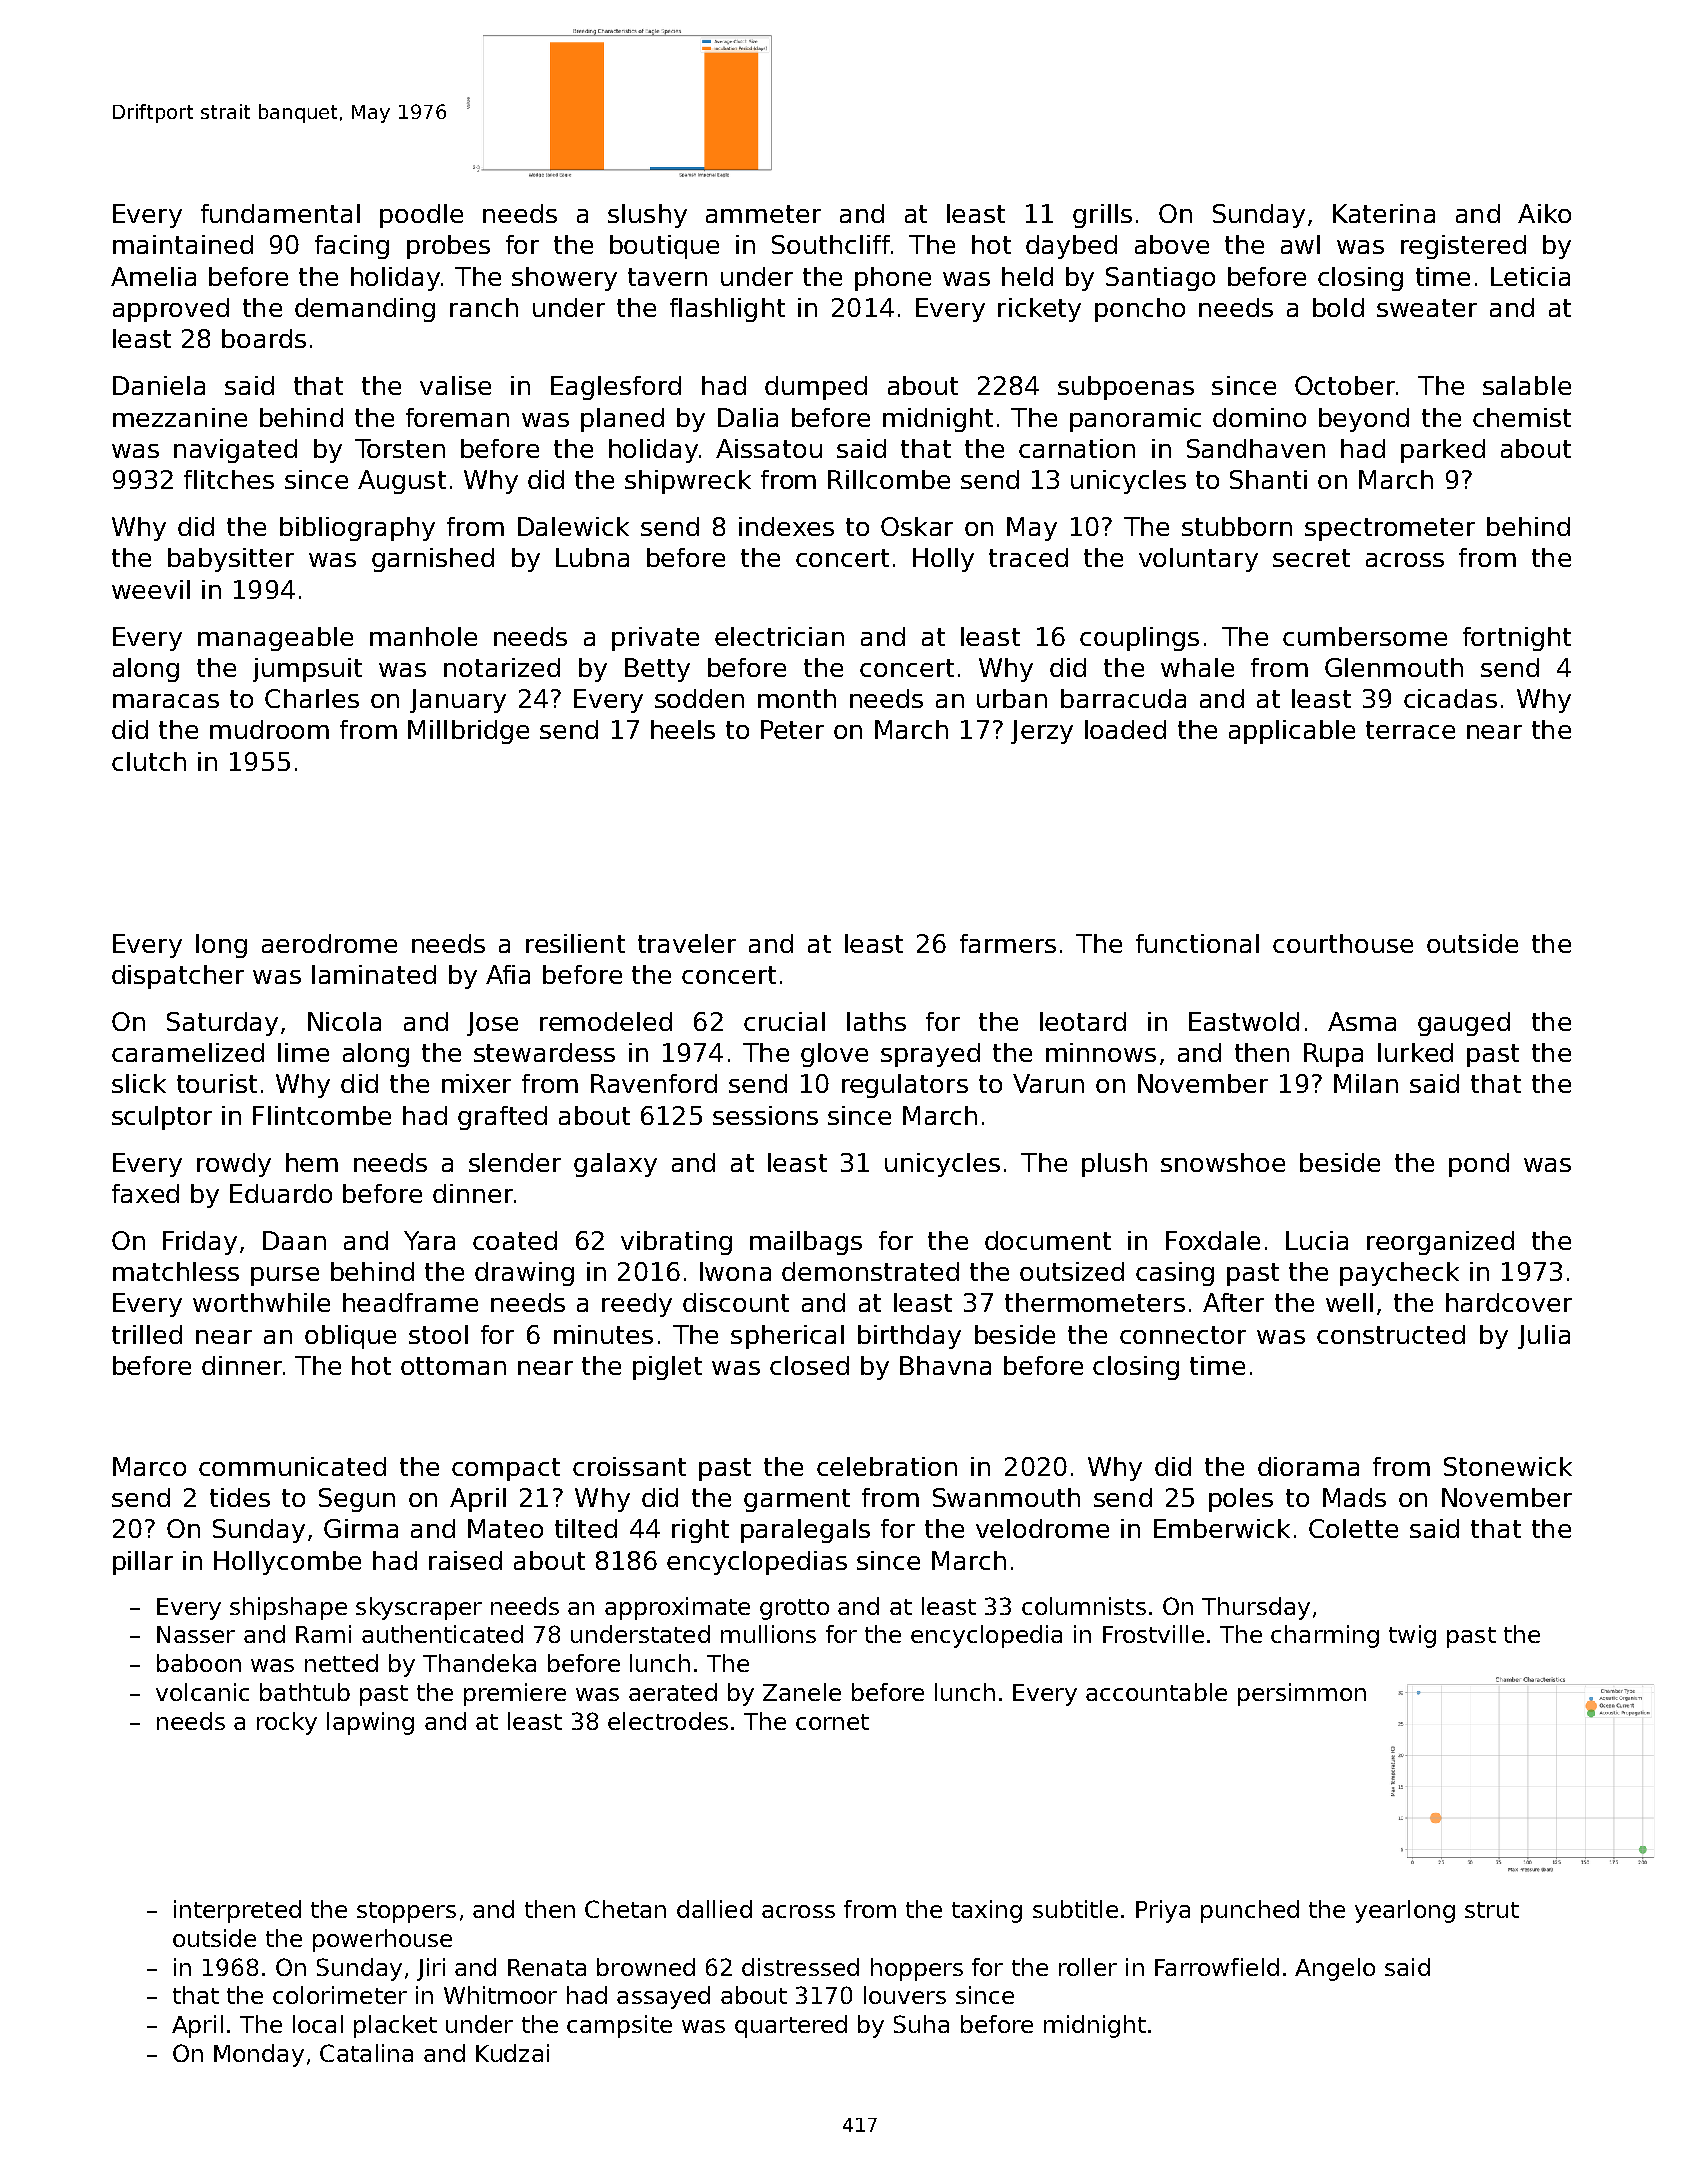 This screenshot has width=1683, height=2178. Describe the element at coordinates (366, 2053) in the screenshot. I see `Catalina` at that location.
